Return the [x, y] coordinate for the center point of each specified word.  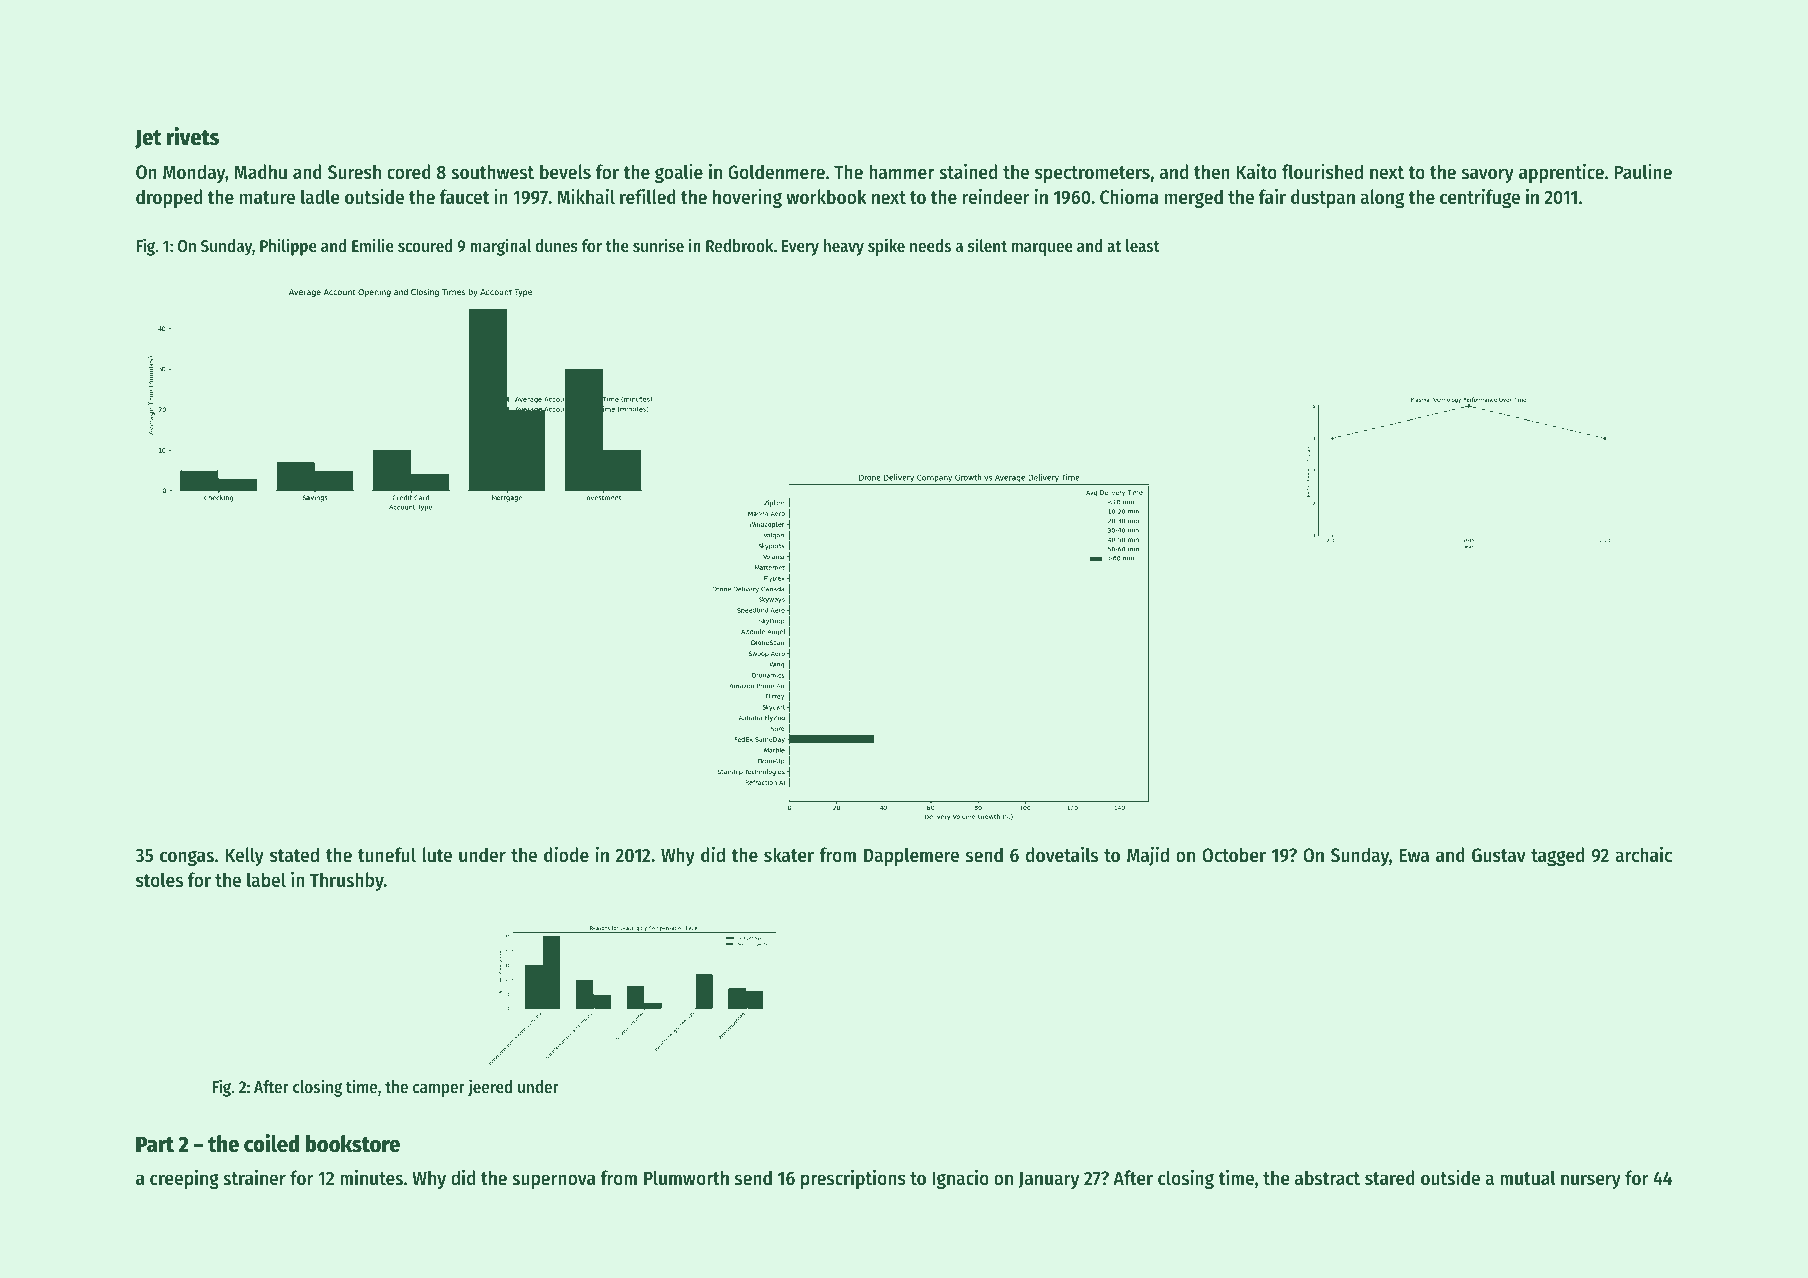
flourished [1322, 172]
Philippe [288, 247]
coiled [271, 1143]
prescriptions [853, 1179]
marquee [1042, 249]
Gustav [1499, 855]
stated [294, 855]
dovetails [1062, 854]
